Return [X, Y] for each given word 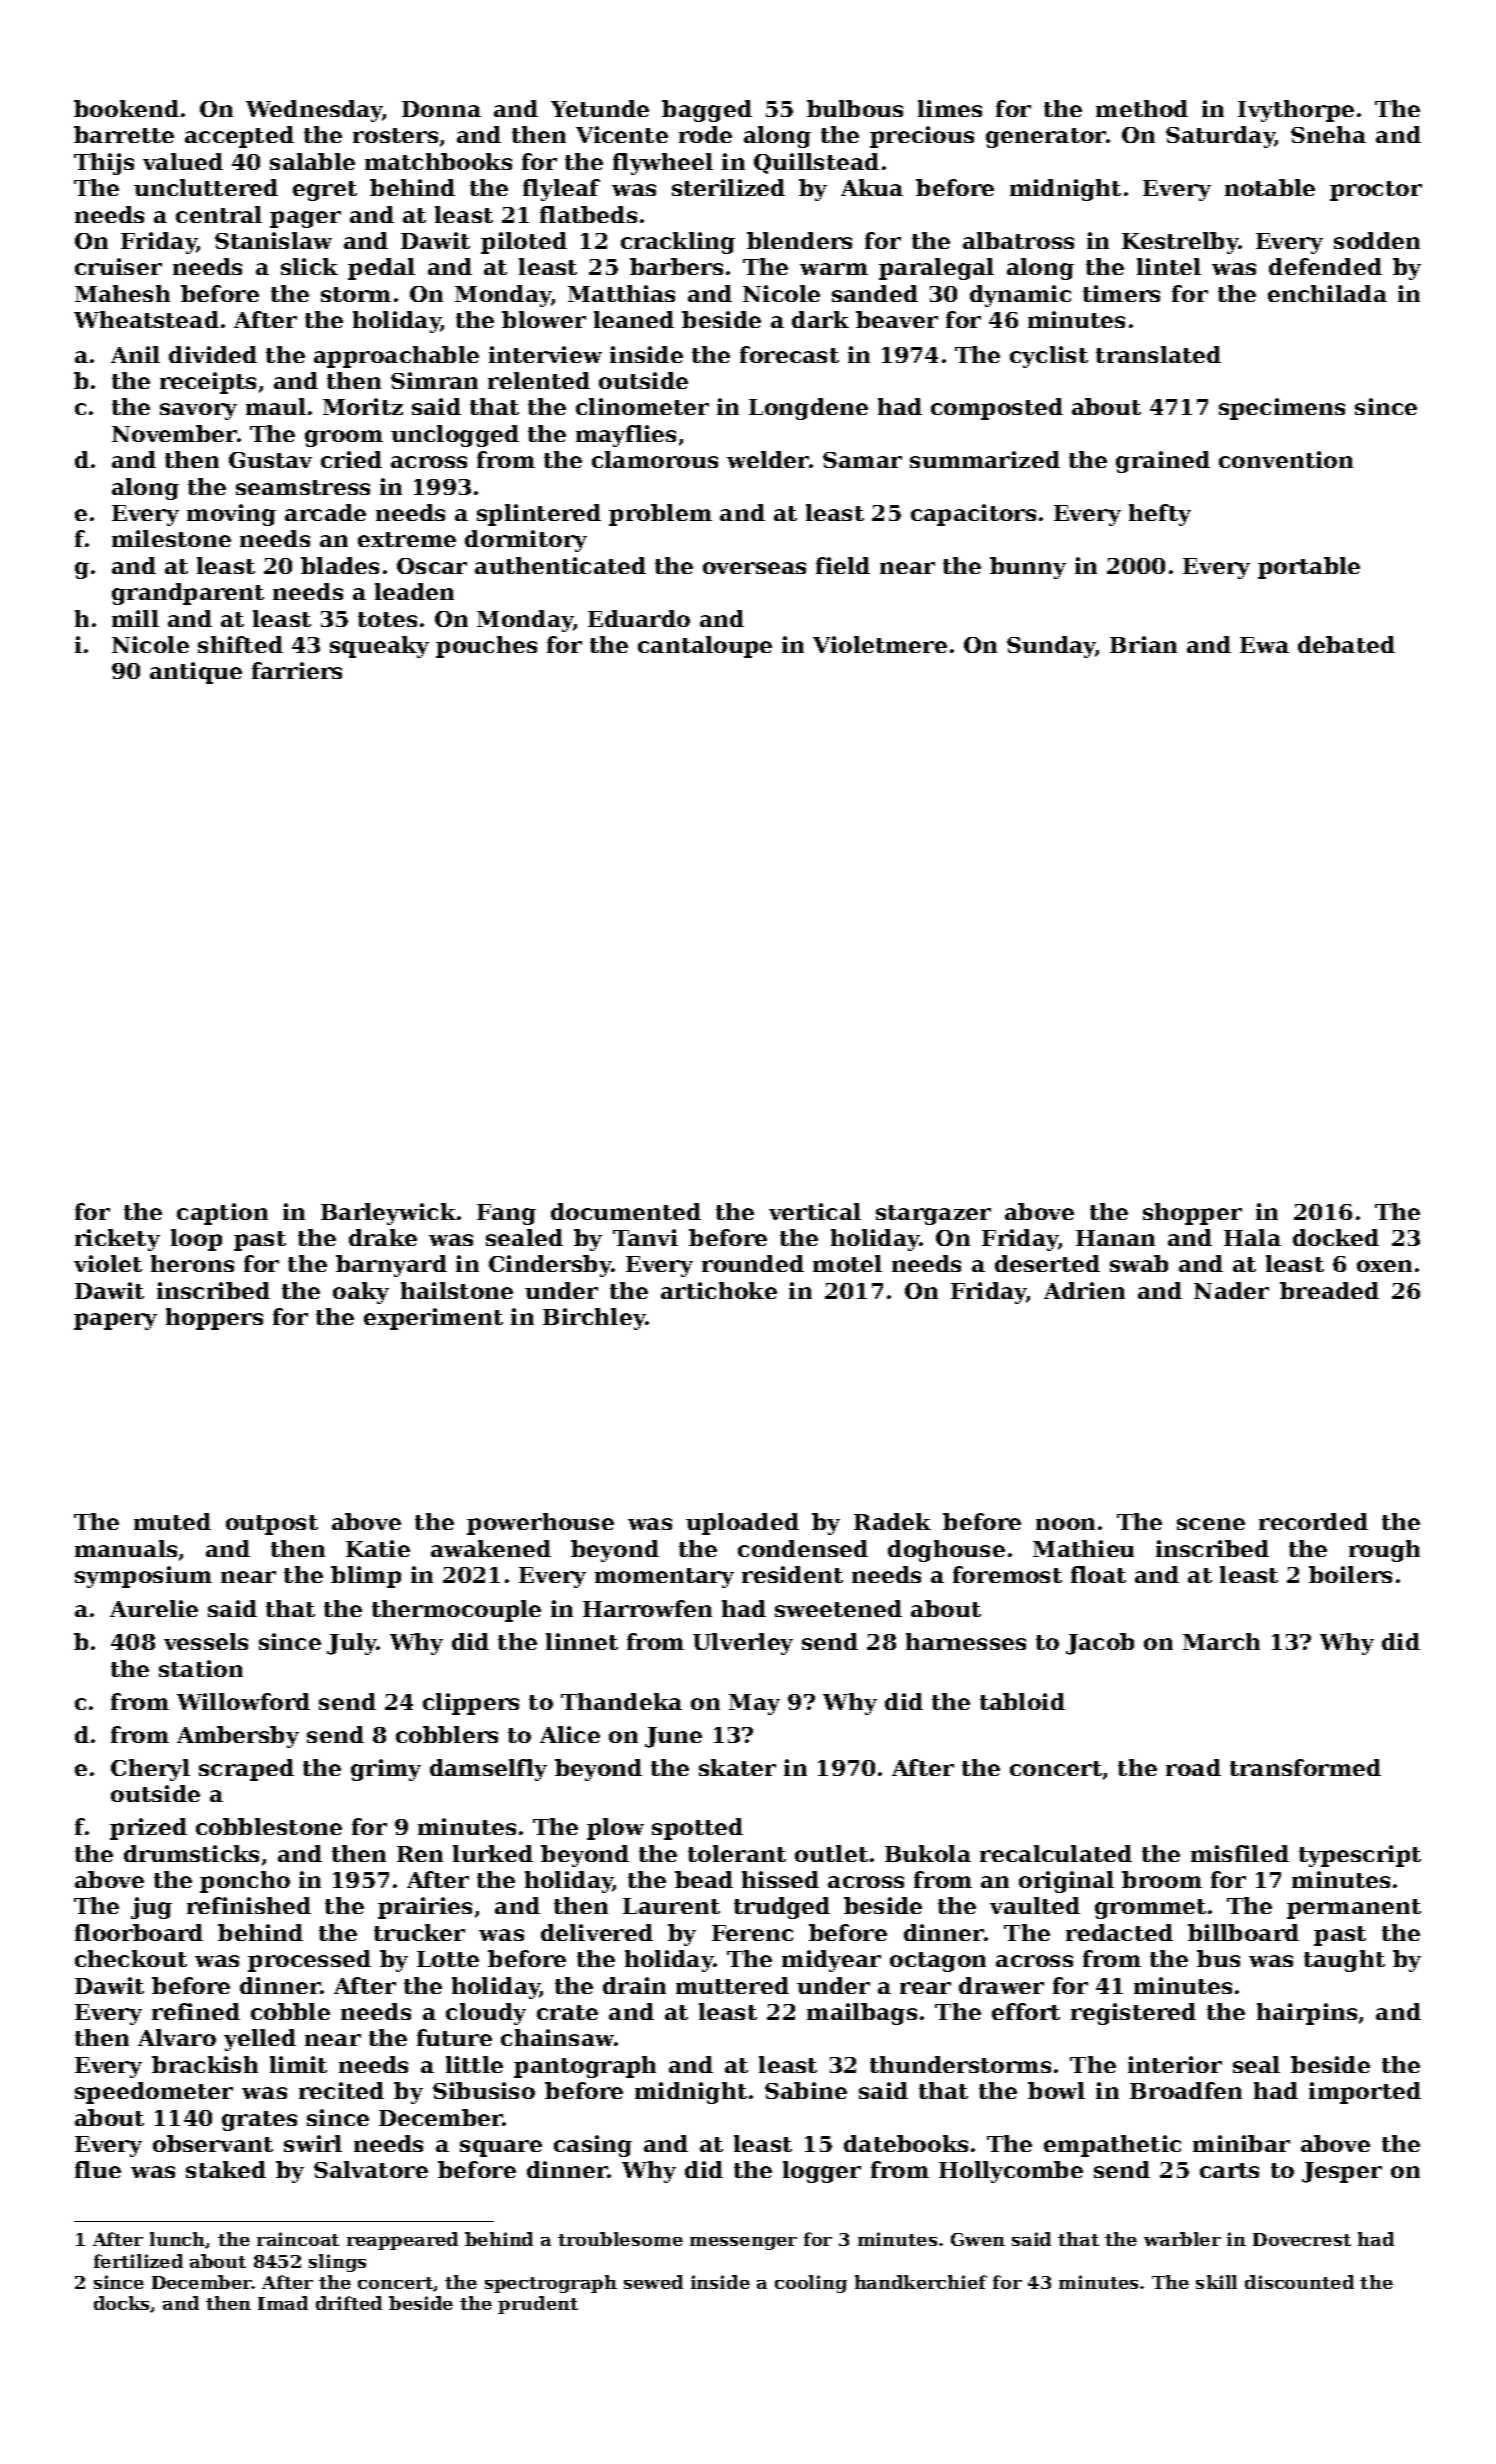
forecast [789, 354]
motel [847, 1263]
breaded [1329, 1290]
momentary [664, 1578]
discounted [1299, 2282]
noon [1065, 1524]
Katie [378, 1548]
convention [1286, 459]
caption [222, 1214]
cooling [811, 2284]
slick [309, 266]
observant [213, 2143]
